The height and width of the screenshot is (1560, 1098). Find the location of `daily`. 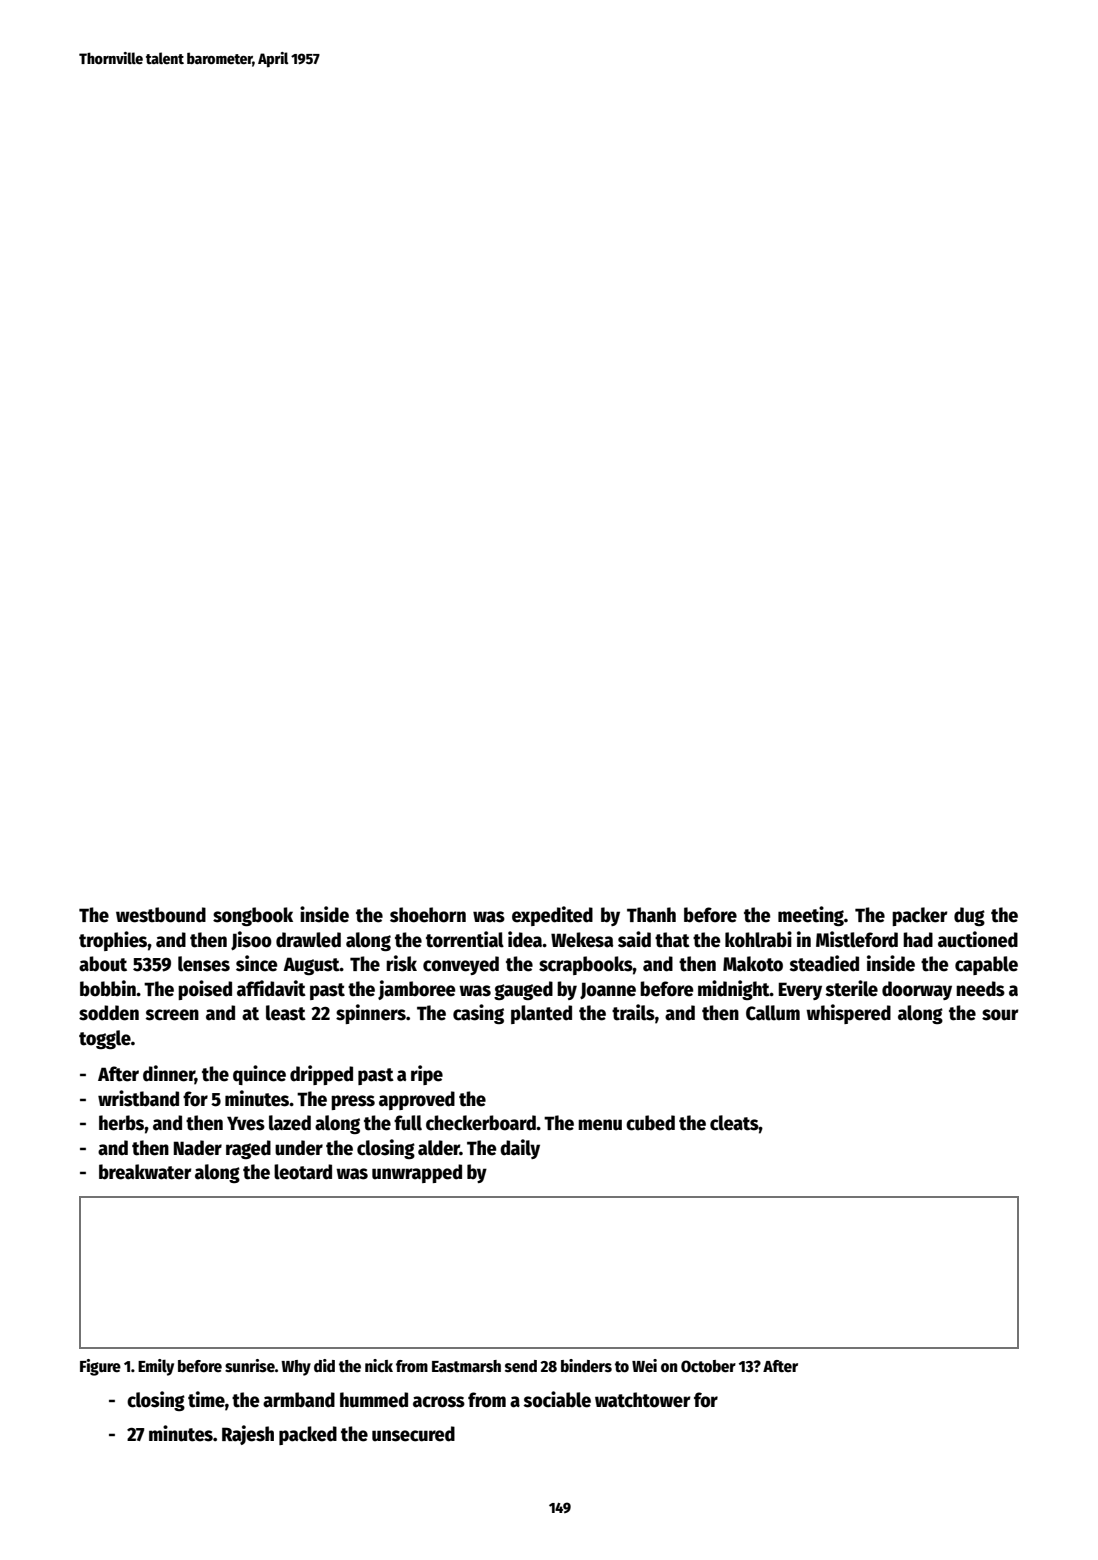

daily is located at coordinates (520, 1149).
